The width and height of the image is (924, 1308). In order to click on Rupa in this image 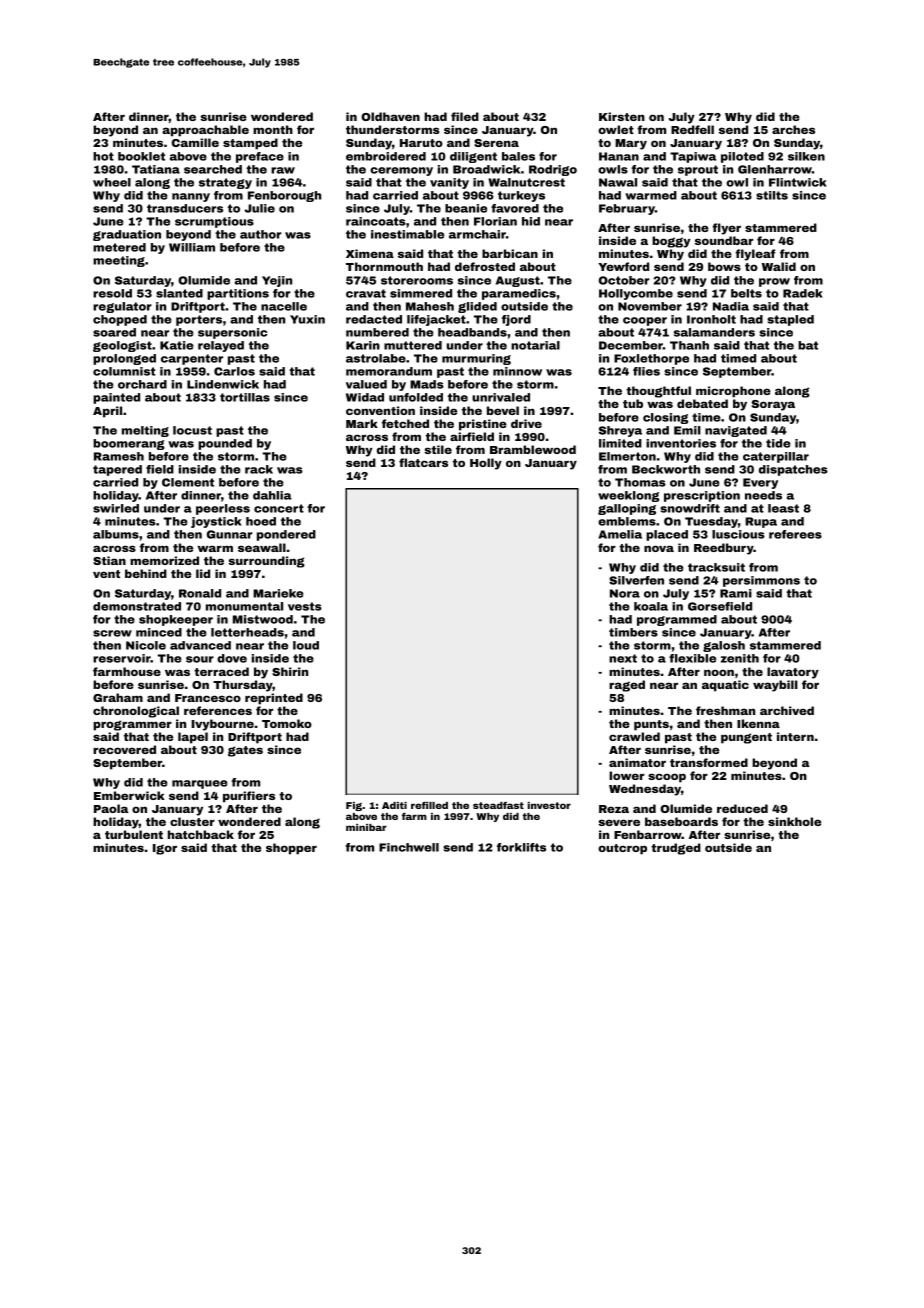, I will do `click(761, 522)`.
